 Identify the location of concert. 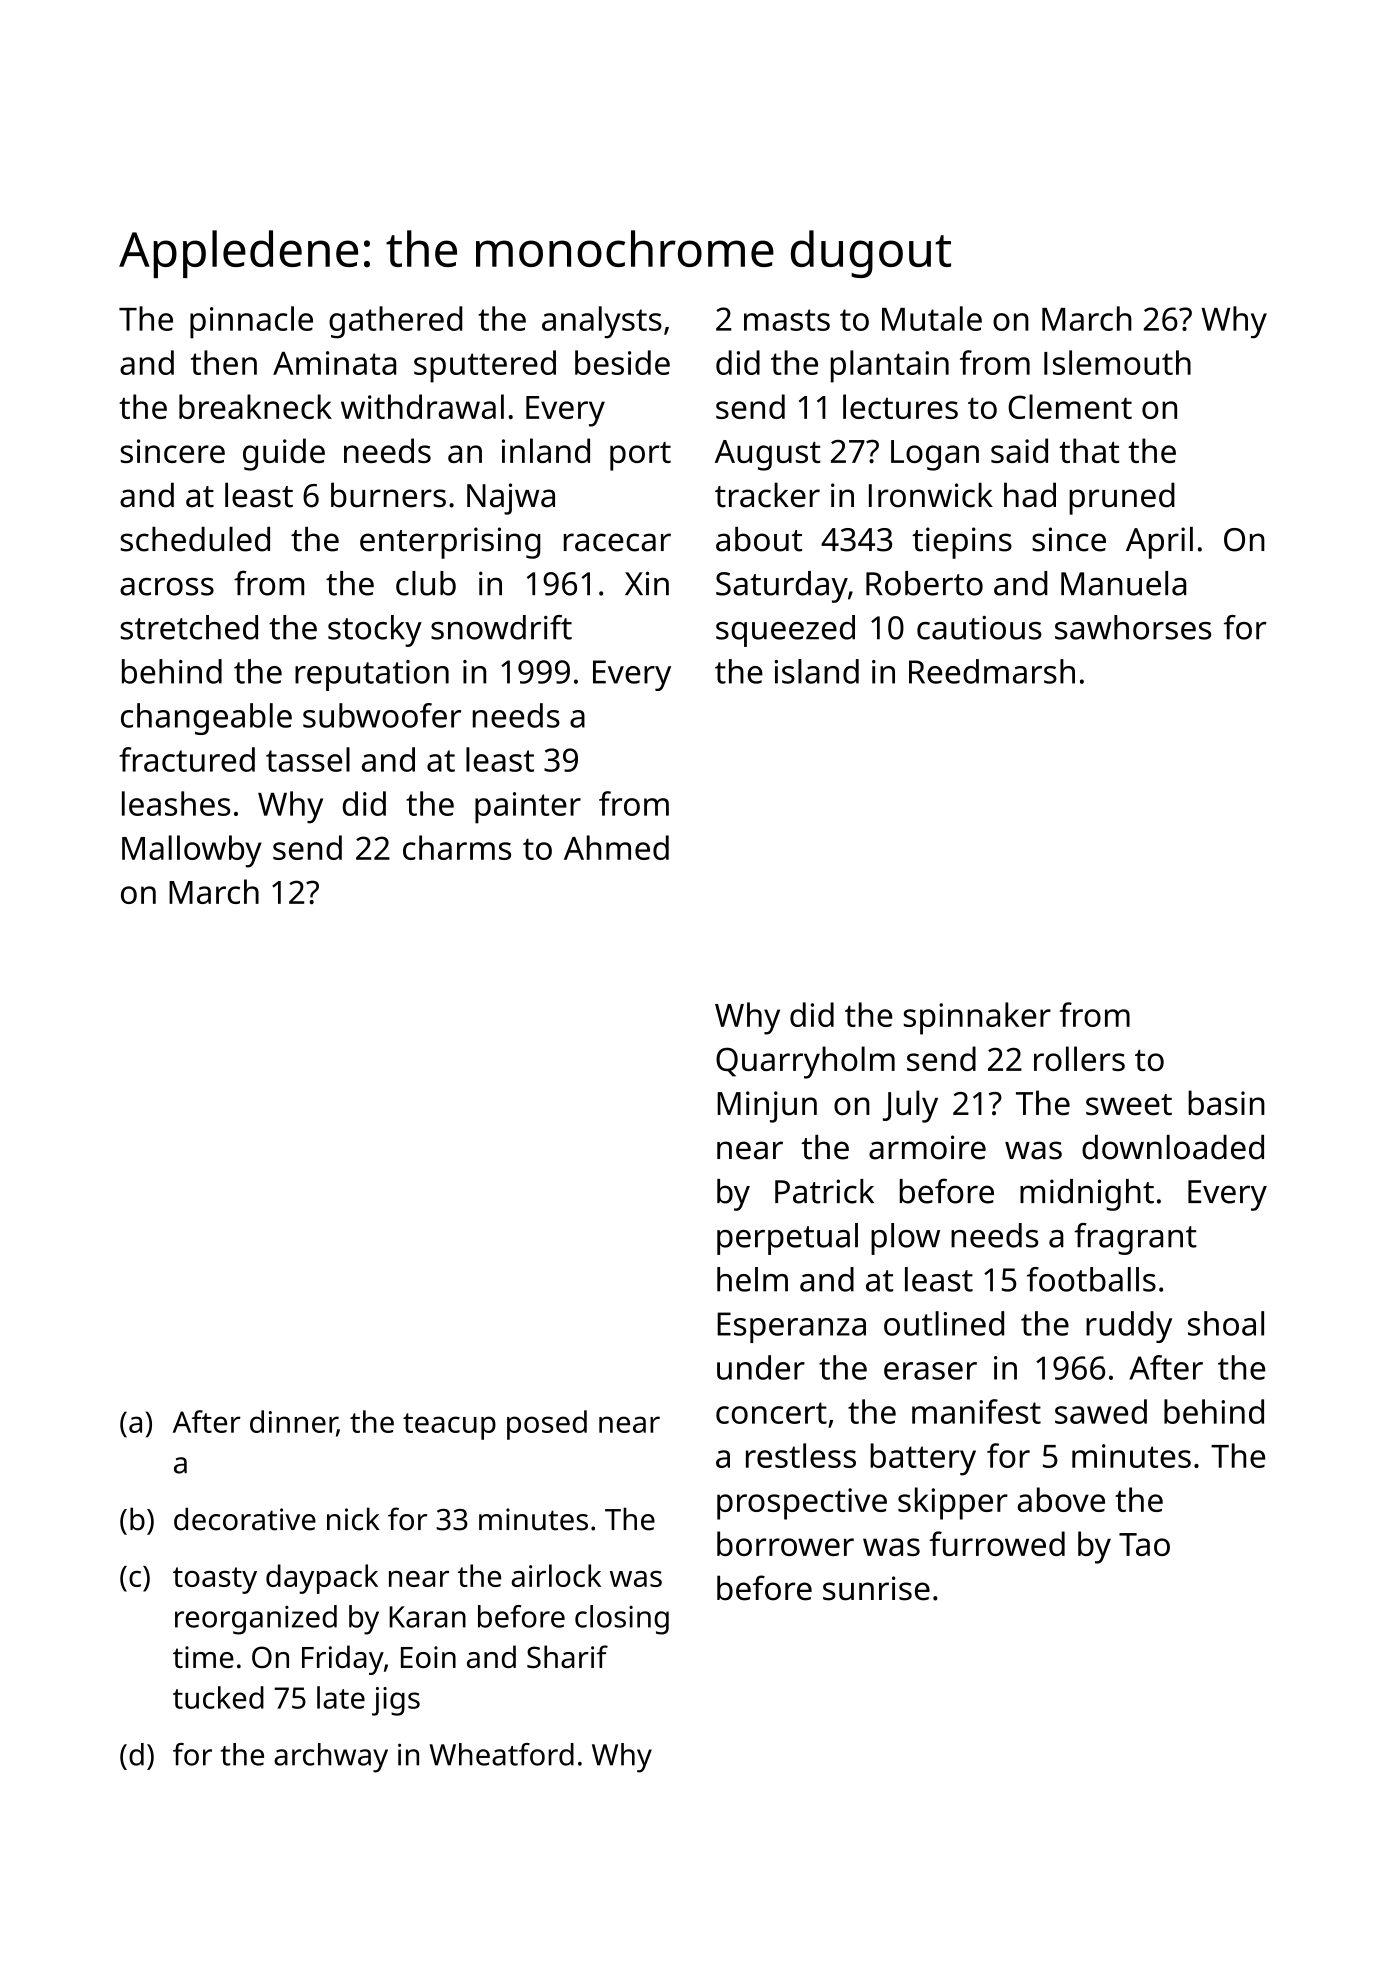
(771, 1413).
